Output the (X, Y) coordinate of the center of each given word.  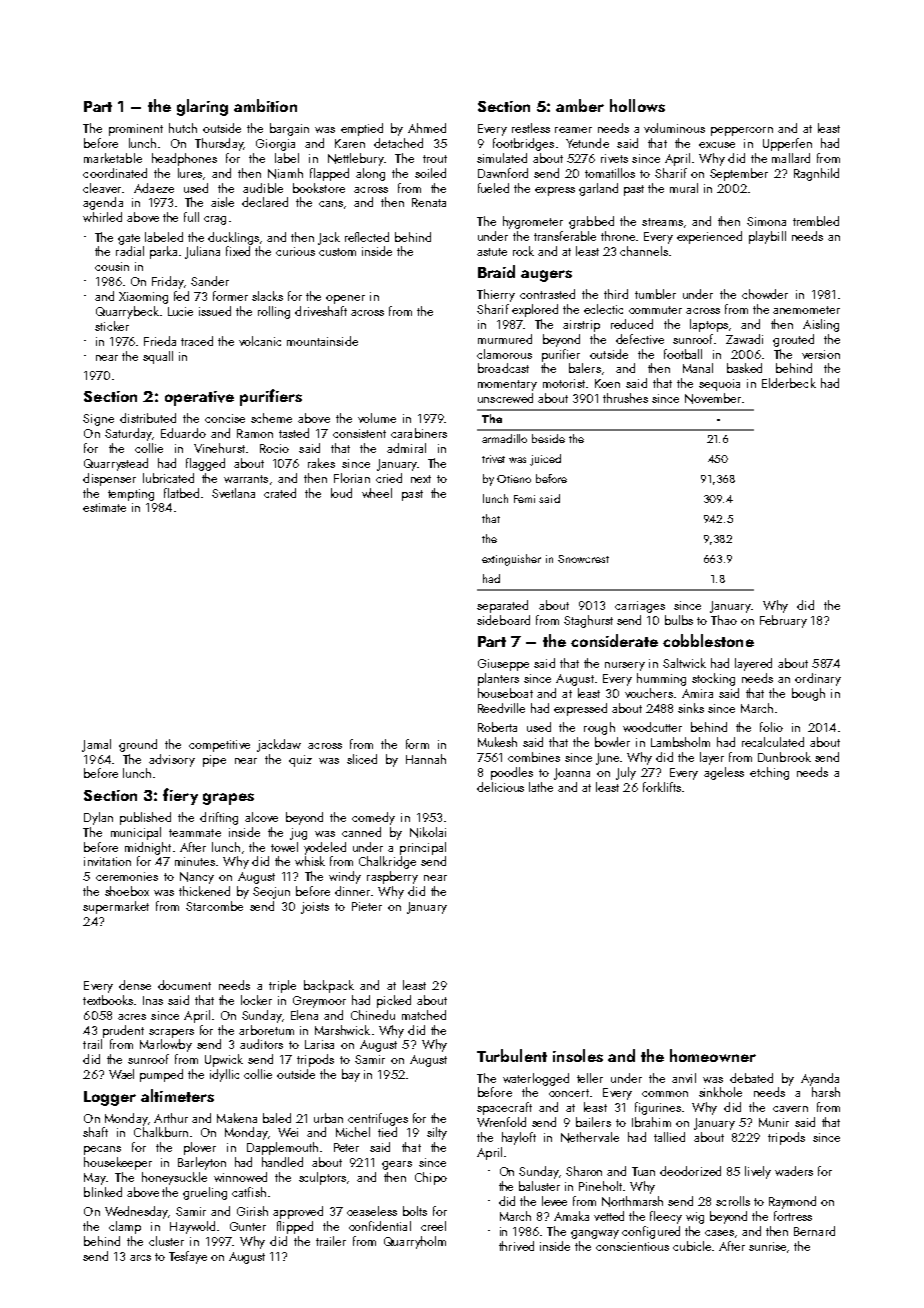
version (821, 354)
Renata (429, 202)
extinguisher (511, 560)
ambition (265, 105)
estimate (104, 507)
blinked (103, 1192)
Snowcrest (583, 559)
